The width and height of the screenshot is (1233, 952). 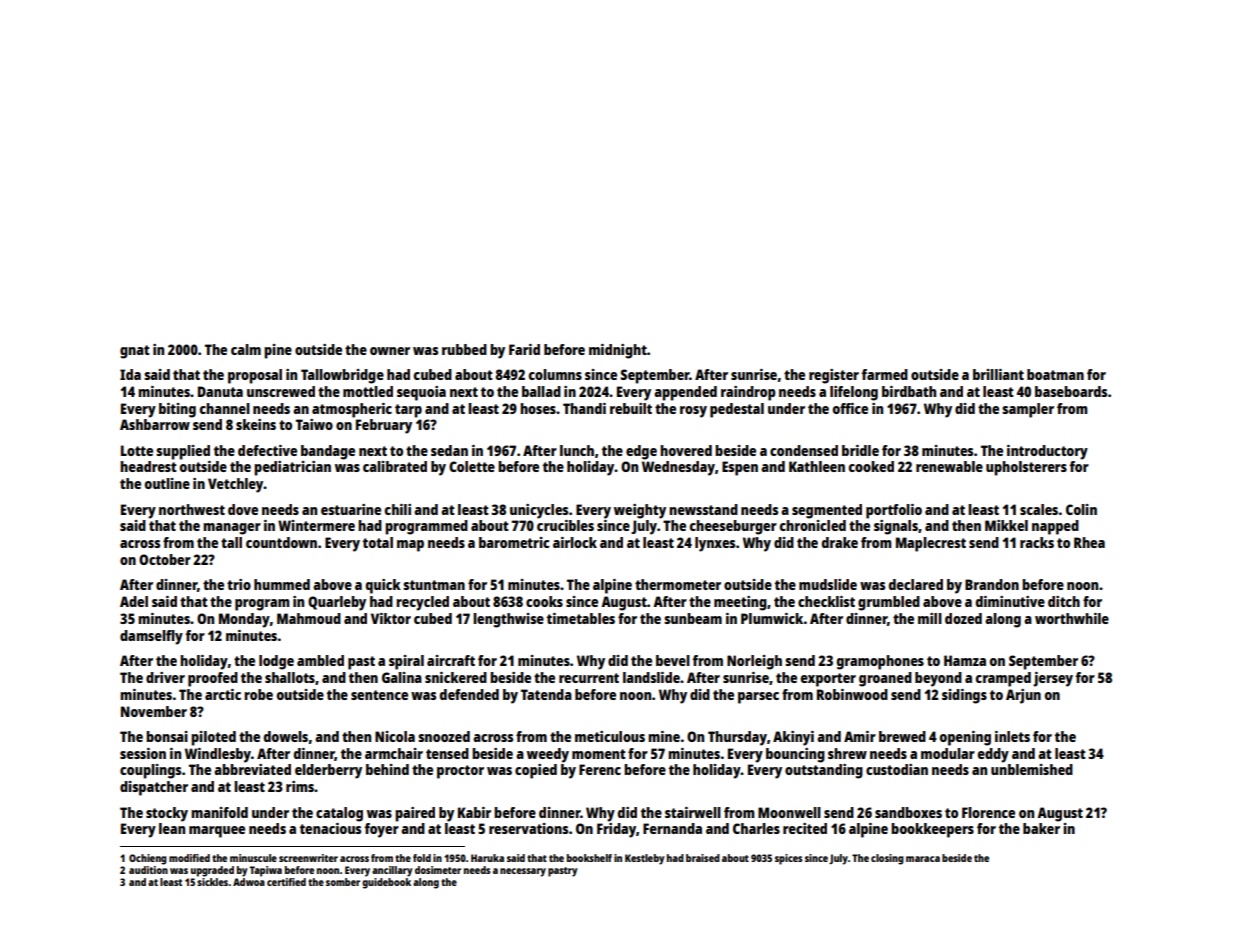 What do you see at coordinates (523, 872) in the screenshot?
I see `necessary` at bounding box center [523, 872].
